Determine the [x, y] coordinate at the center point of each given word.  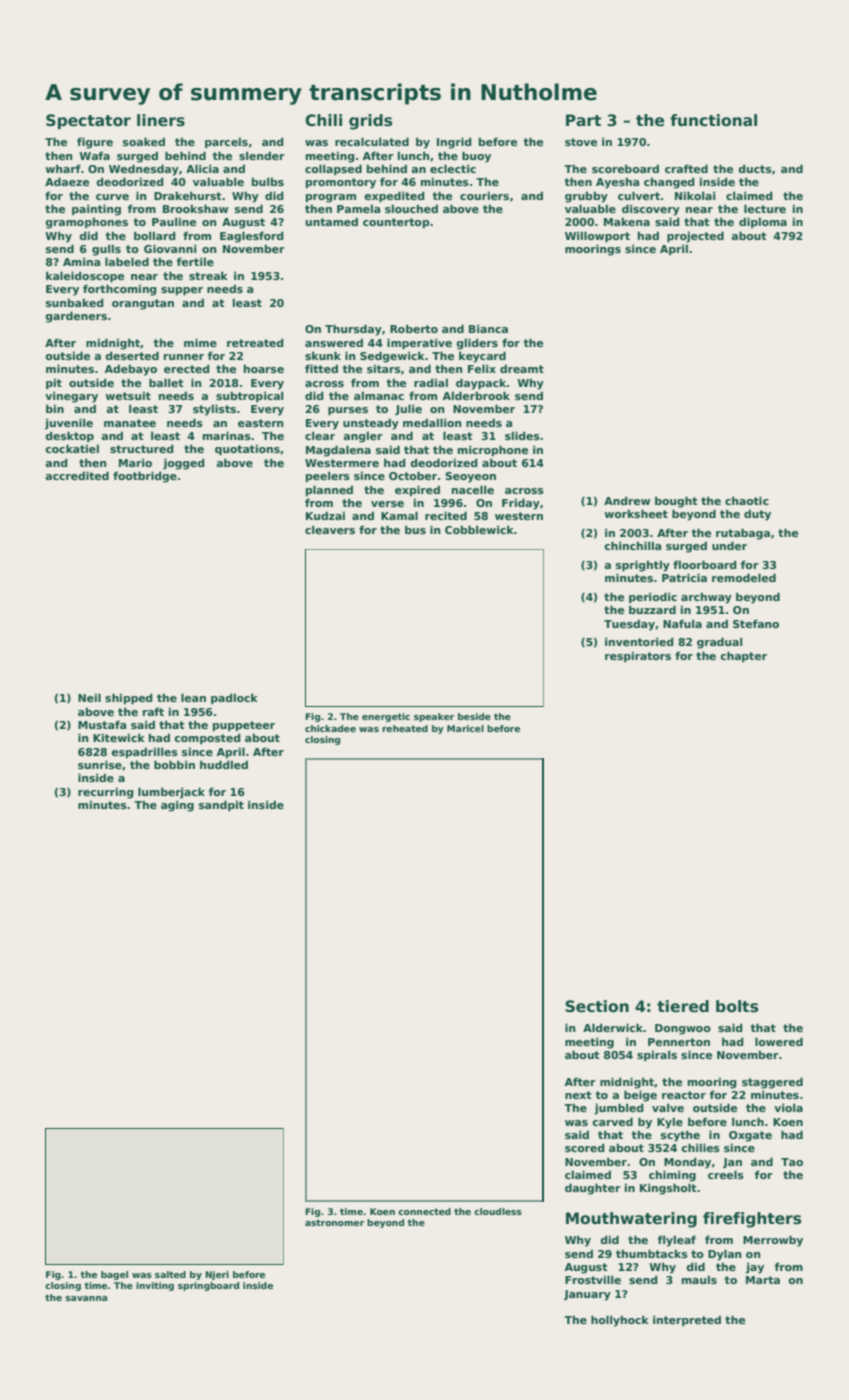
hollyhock [620, 1321]
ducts [755, 169]
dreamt [522, 369]
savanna [86, 1298]
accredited [77, 475]
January [587, 1295]
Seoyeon [470, 477]
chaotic [747, 500]
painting [96, 210]
